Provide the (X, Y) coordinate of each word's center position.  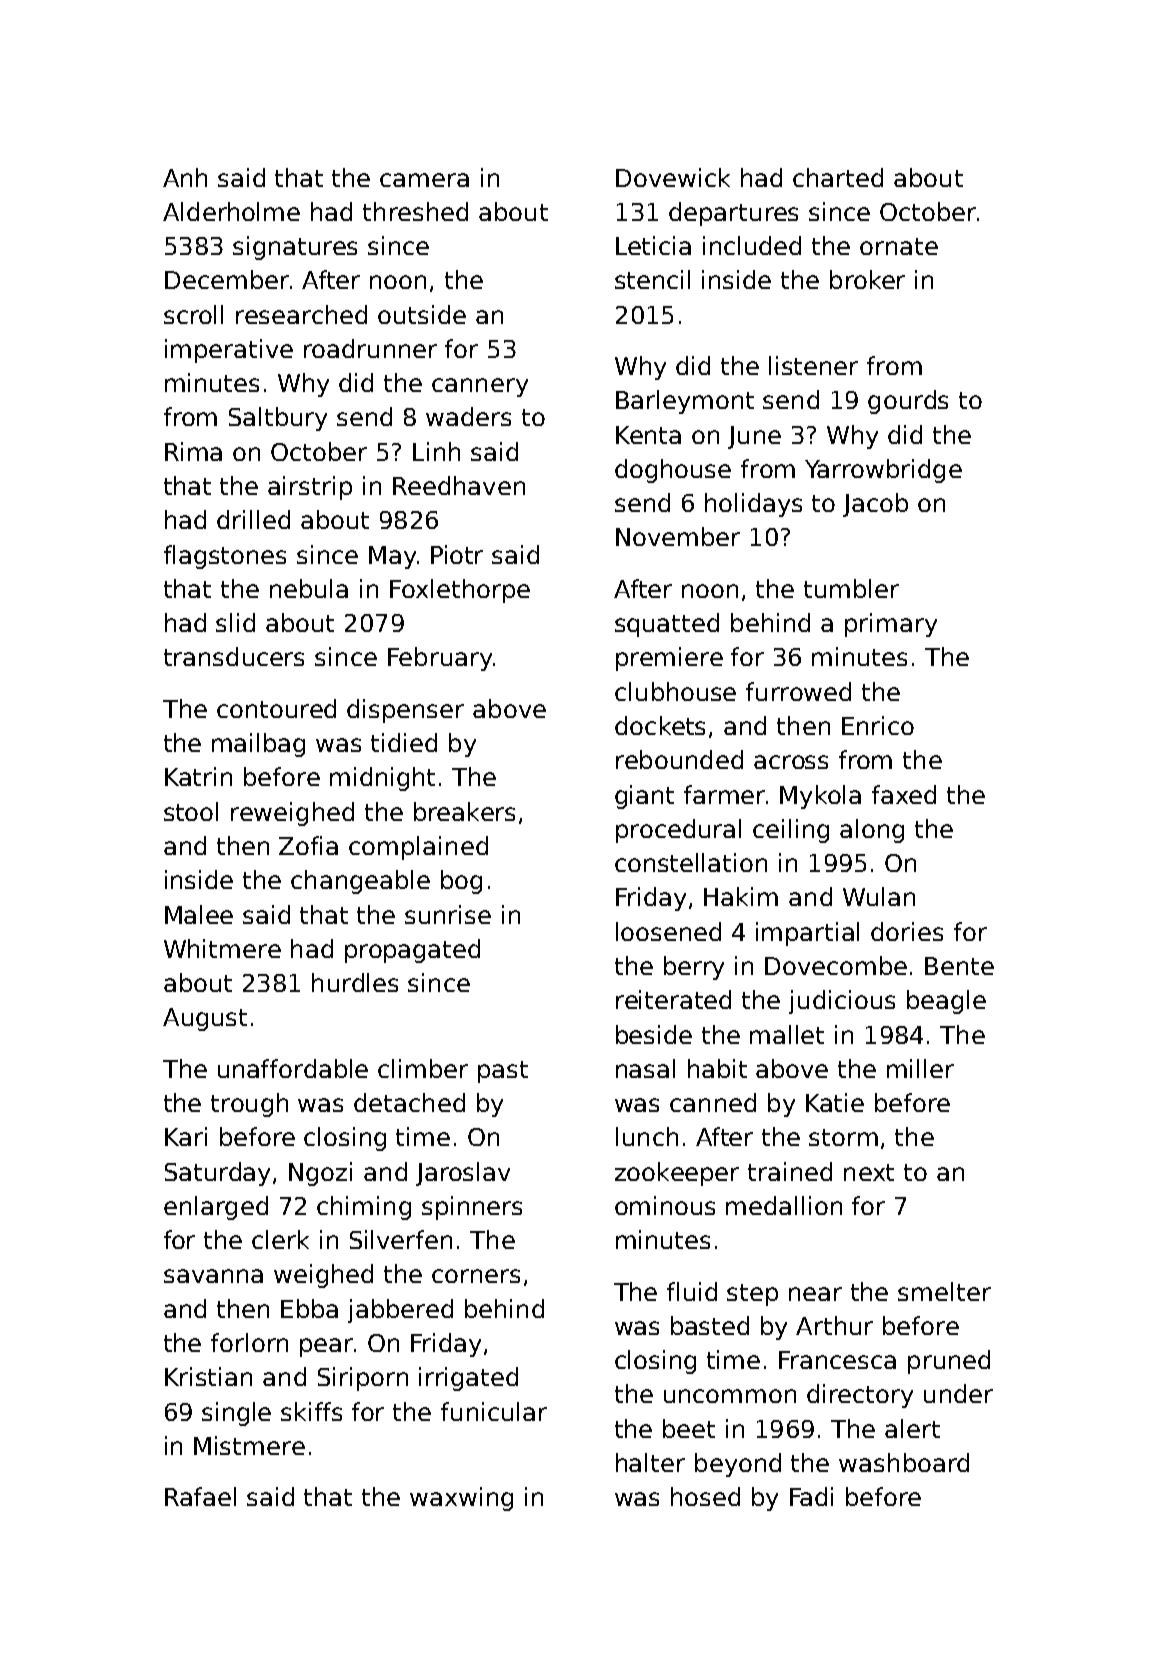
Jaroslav (463, 1174)
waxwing (461, 1499)
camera (424, 180)
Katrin (198, 776)
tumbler (851, 588)
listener (813, 365)
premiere (669, 659)
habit (717, 1068)
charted (838, 177)
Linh (436, 451)
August (205, 1019)
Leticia (653, 245)
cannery (480, 387)
